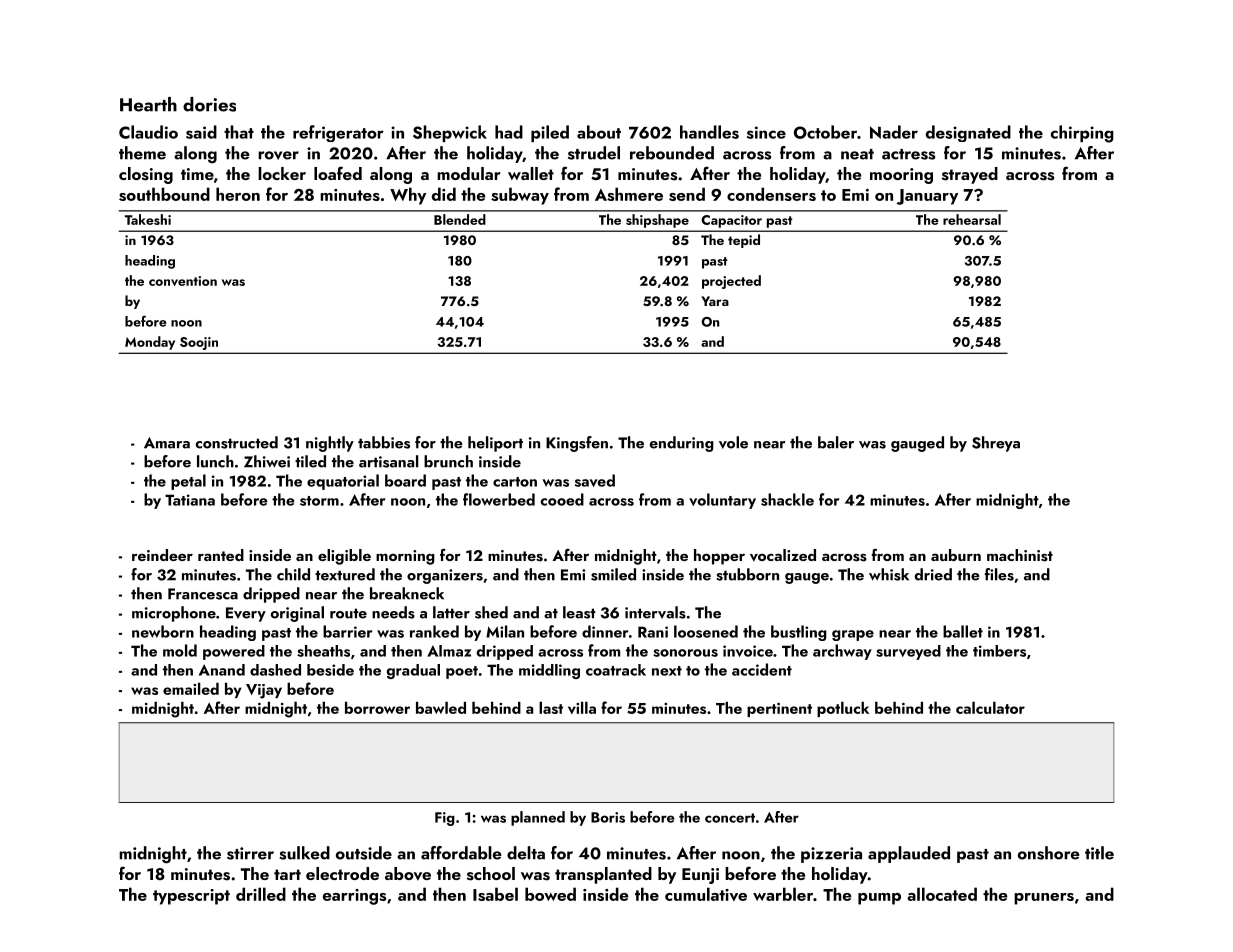 This screenshot has height=952, width=1233. Describe the element at coordinates (787, 499) in the screenshot. I see `shackle` at that location.
